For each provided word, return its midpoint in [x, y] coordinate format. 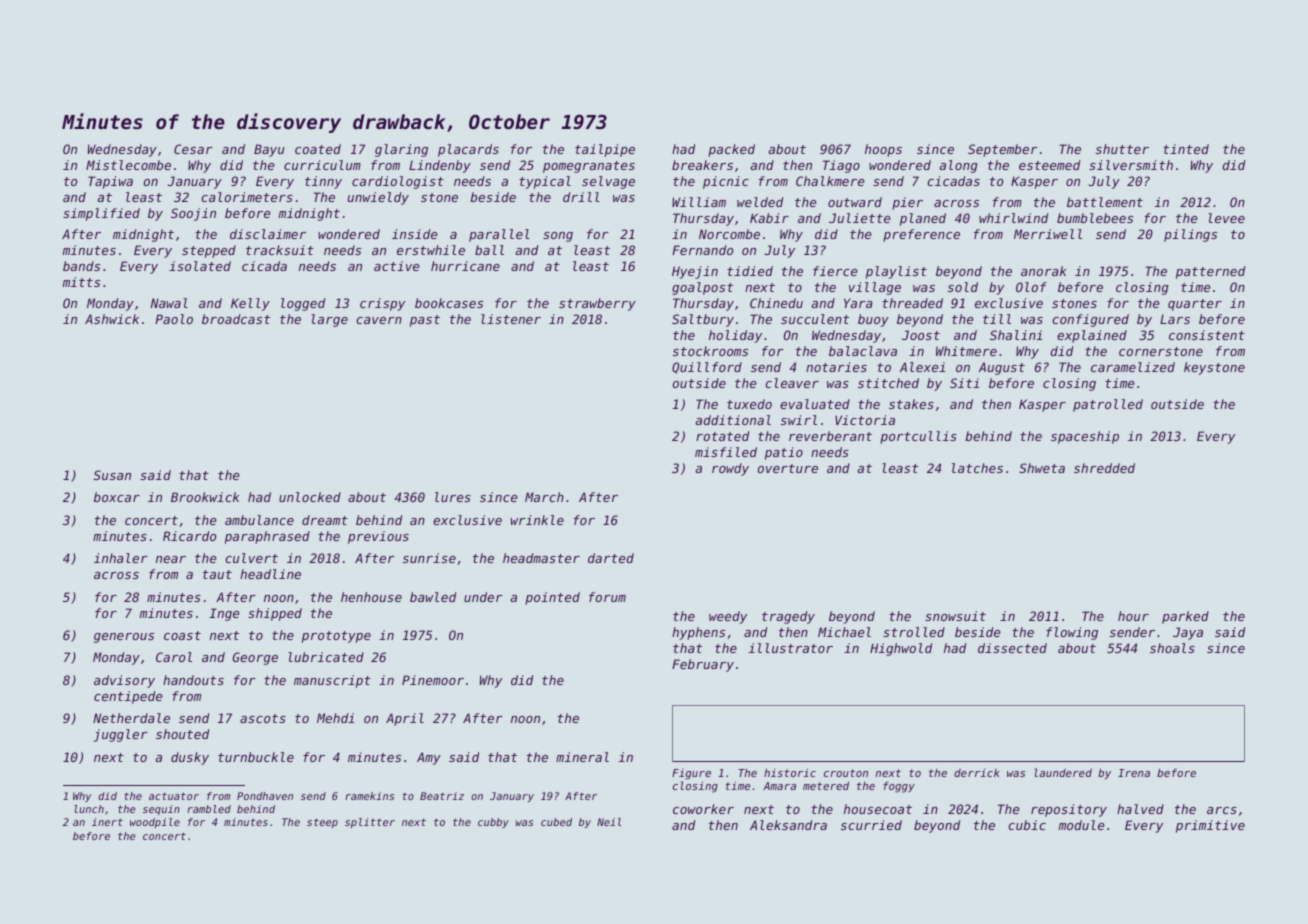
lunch [89, 809]
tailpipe [605, 150]
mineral [582, 757]
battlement [1105, 202]
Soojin [193, 214]
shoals [1172, 648]
